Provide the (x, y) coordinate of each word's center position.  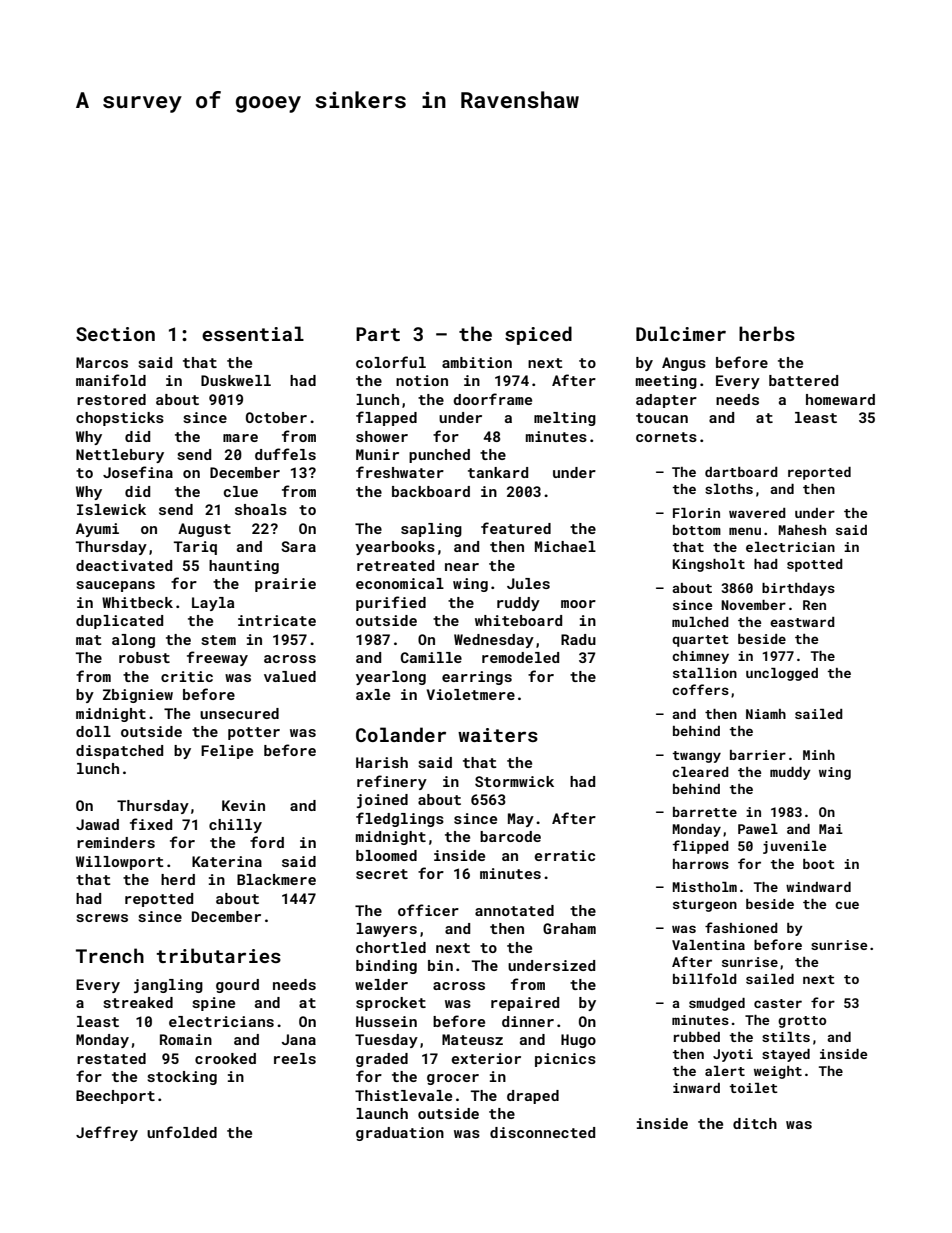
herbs (767, 333)
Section (115, 334)
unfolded (182, 1132)
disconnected (542, 1132)
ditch (755, 1123)
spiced (538, 335)
